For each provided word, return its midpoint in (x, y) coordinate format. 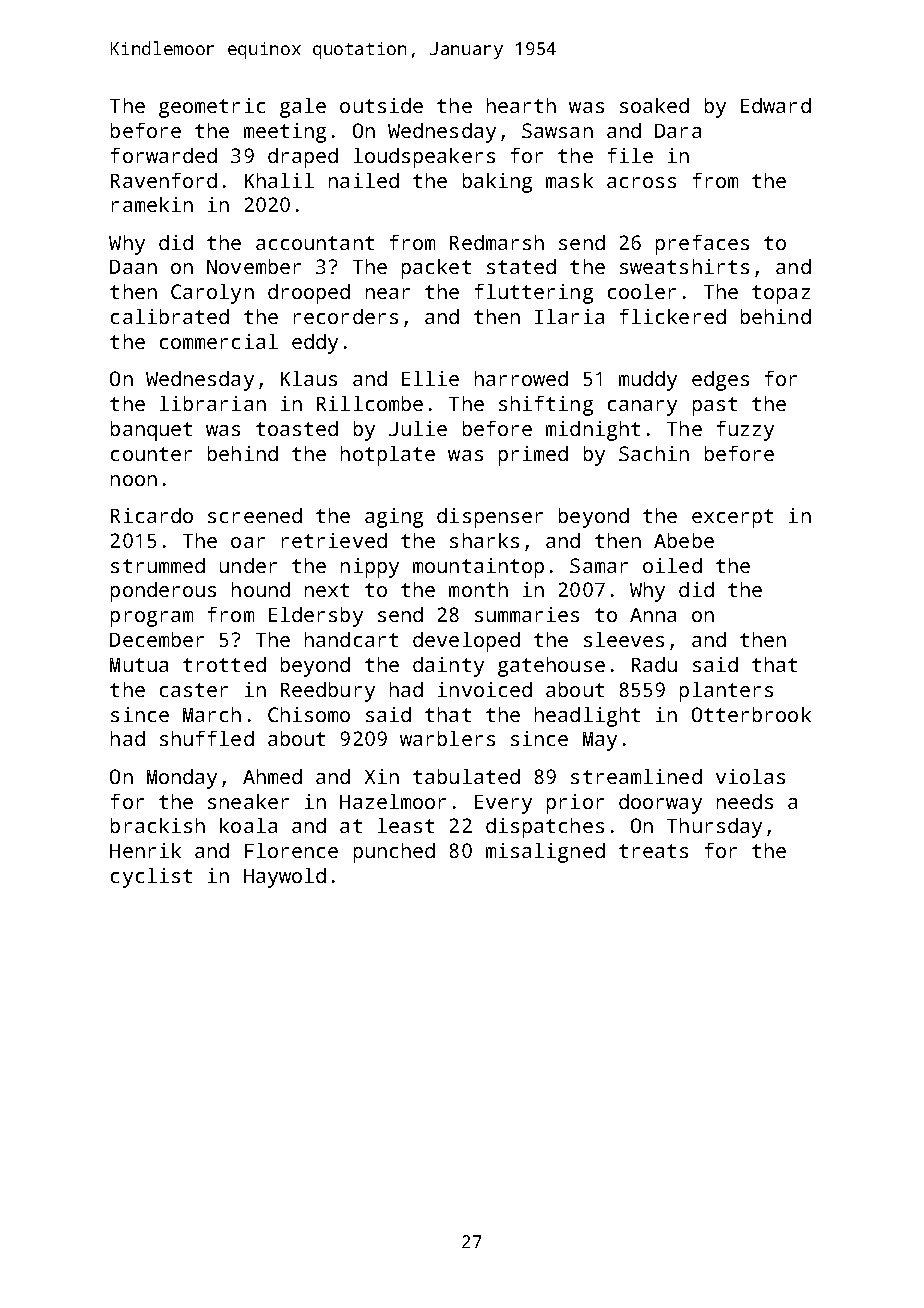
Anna (653, 615)
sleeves (624, 639)
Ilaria (569, 316)
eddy (315, 344)
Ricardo (152, 515)
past (715, 406)
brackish (158, 825)
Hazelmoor (393, 801)
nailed (364, 180)
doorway (660, 804)
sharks (484, 540)
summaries (527, 614)
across (641, 182)
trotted (224, 664)
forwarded (164, 155)
